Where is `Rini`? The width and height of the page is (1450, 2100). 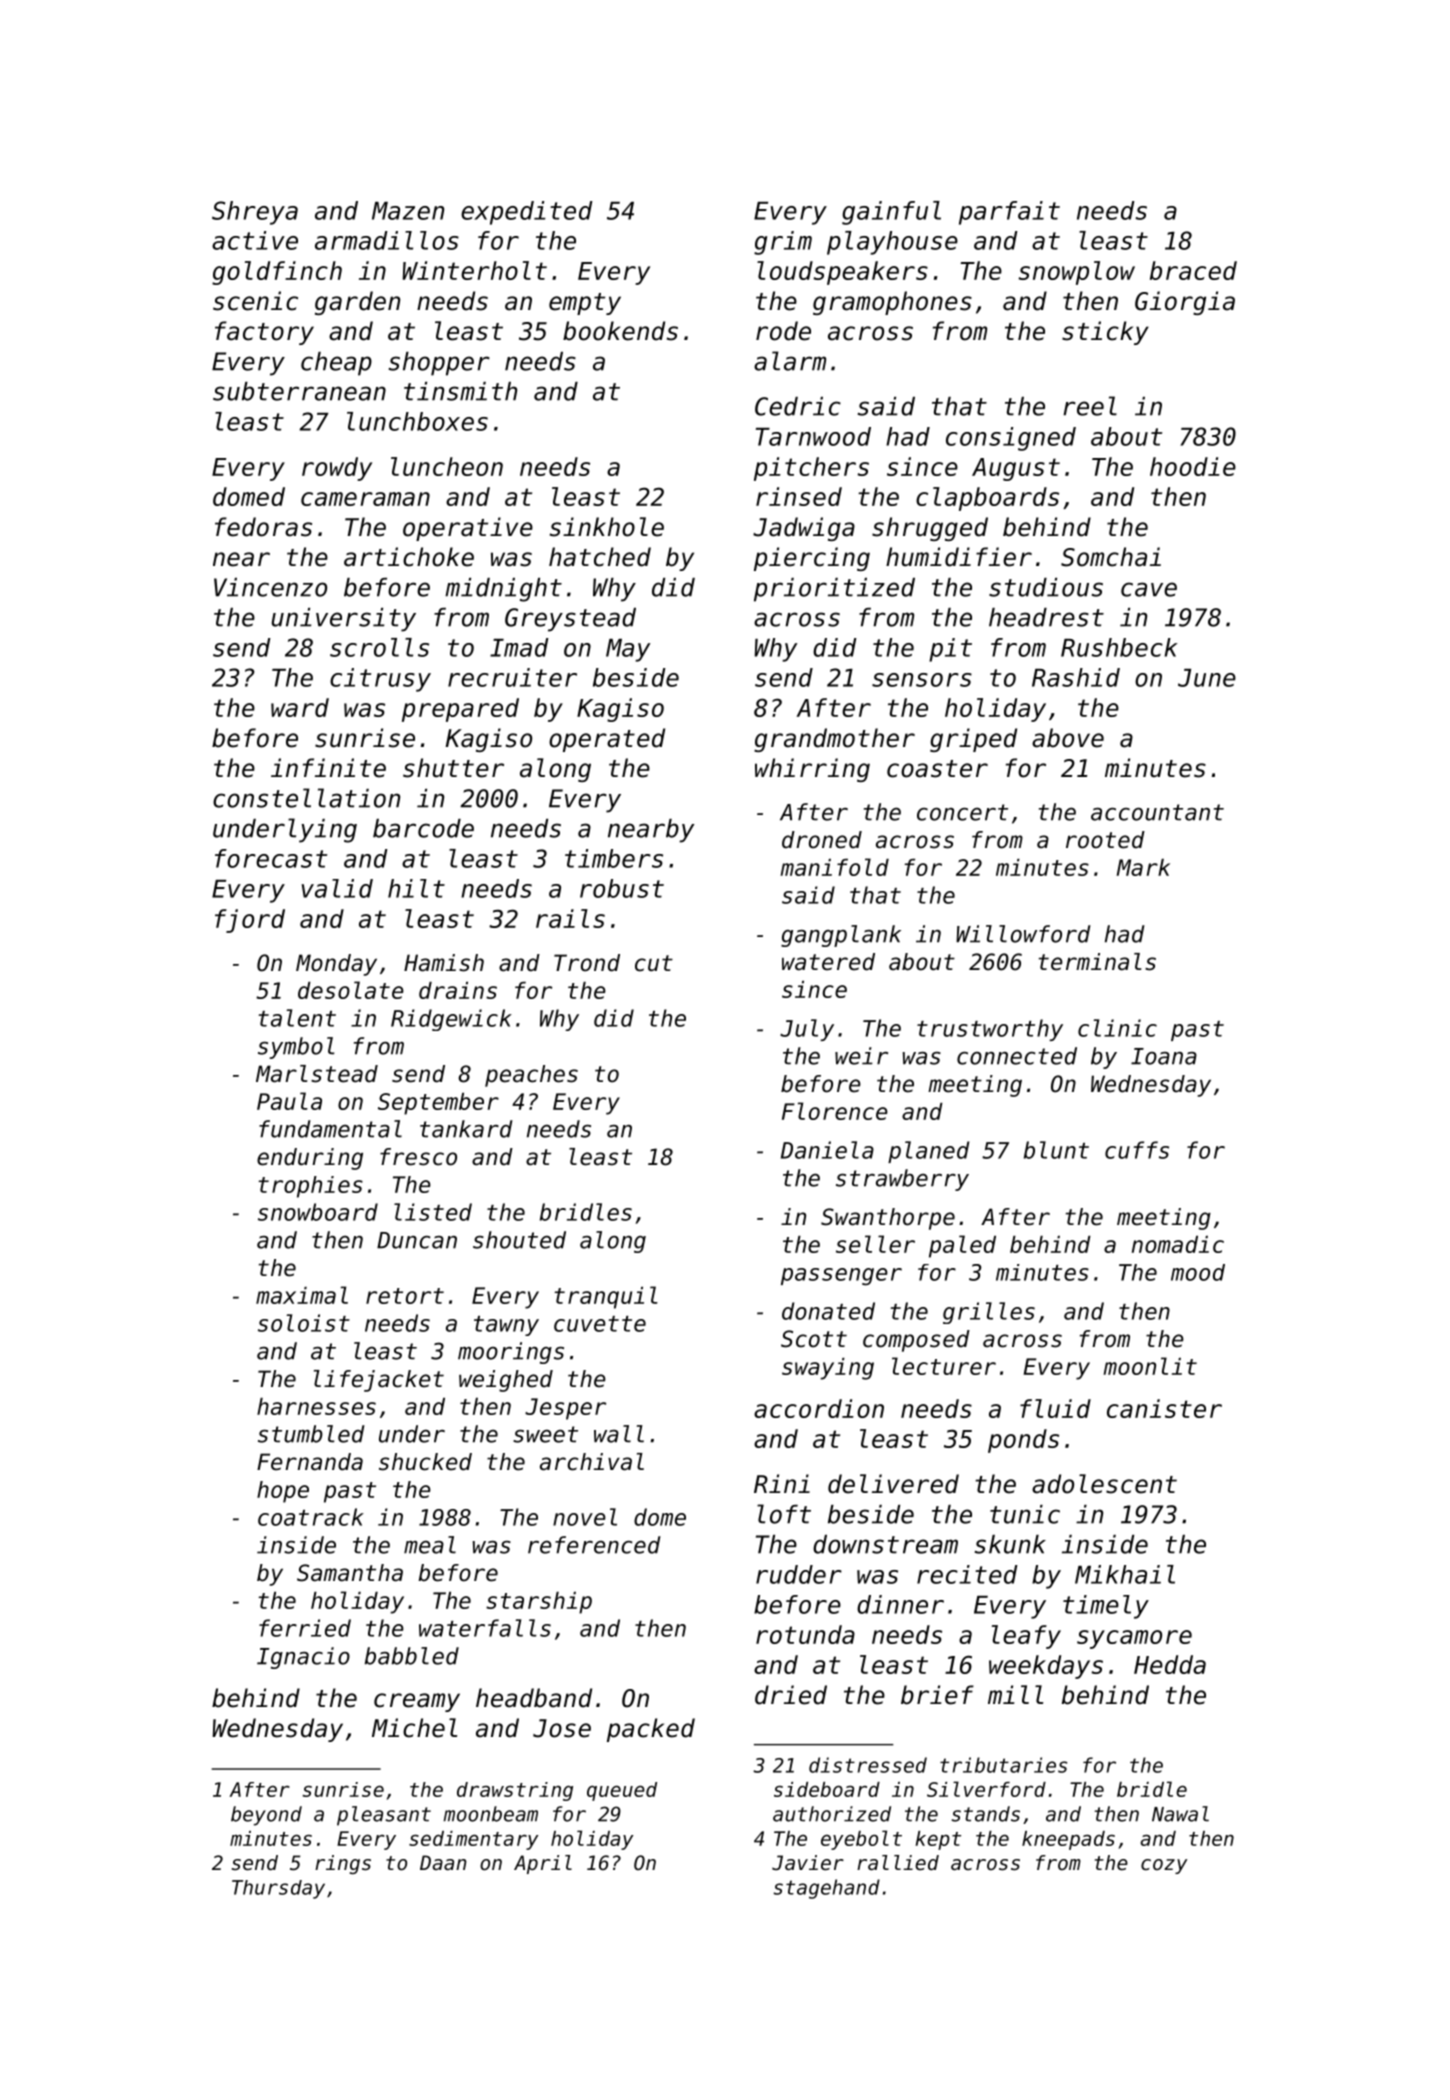
Rini is located at coordinates (782, 1483).
